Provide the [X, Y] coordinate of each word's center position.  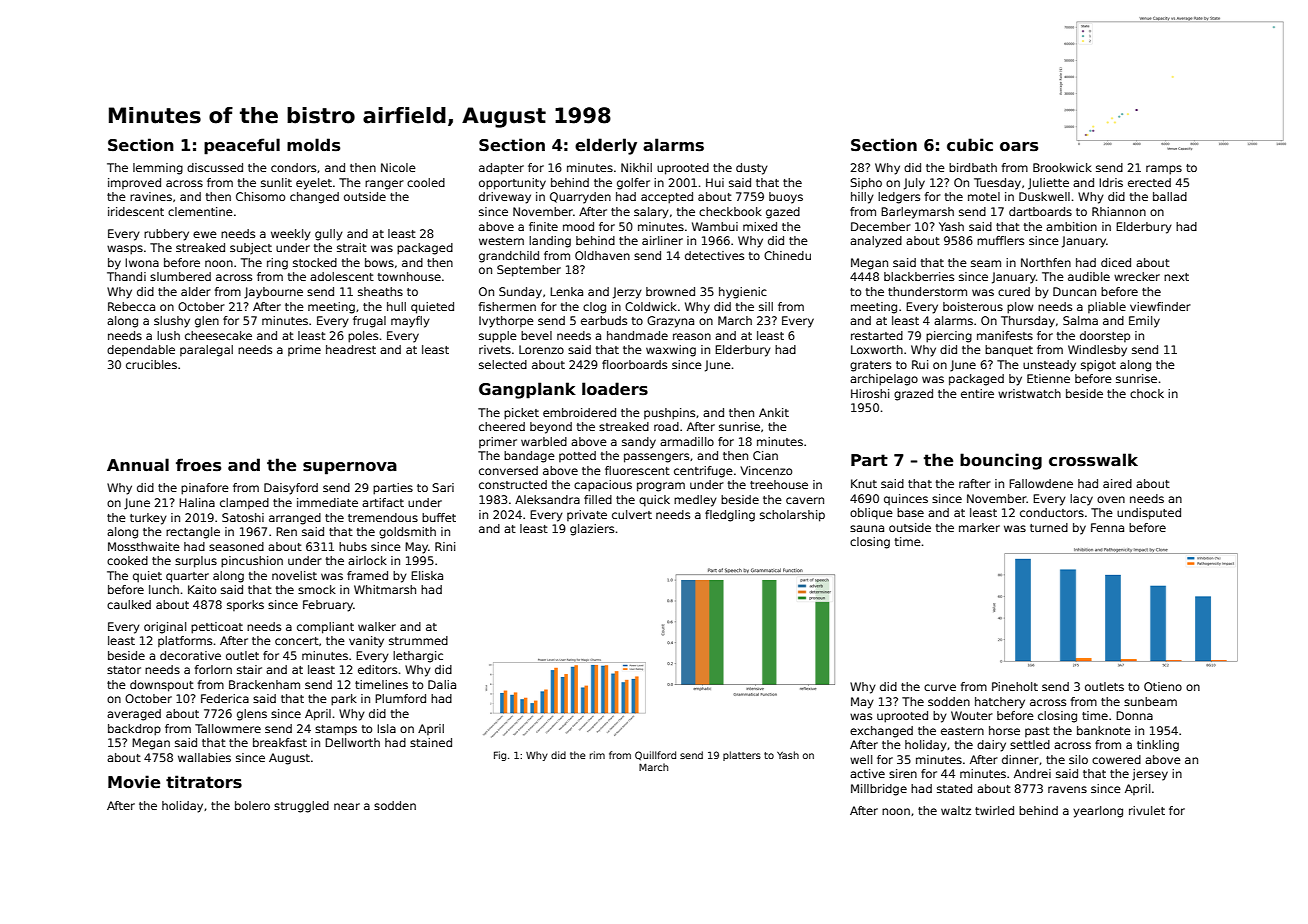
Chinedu [787, 255]
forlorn [213, 669]
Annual [138, 465]
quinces [906, 500]
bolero [252, 805]
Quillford [655, 755]
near [347, 806]
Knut [864, 483]
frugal [369, 322]
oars [1019, 147]
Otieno [1163, 686]
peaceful [242, 146]
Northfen [1046, 262]
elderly [606, 146]
